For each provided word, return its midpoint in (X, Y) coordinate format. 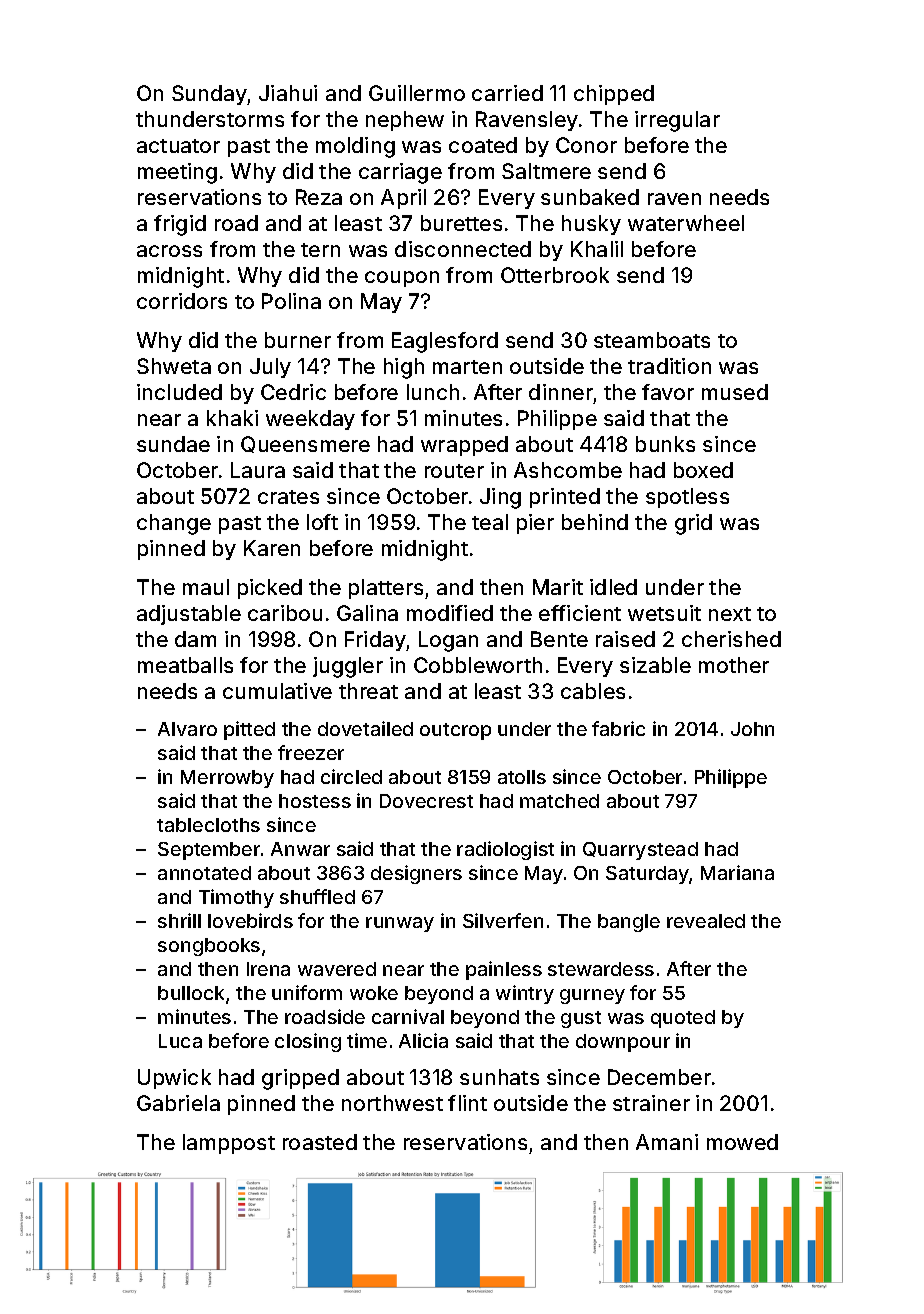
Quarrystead (640, 851)
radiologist (505, 850)
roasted (320, 1142)
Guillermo (417, 93)
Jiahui (288, 93)
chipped (614, 95)
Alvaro (187, 729)
